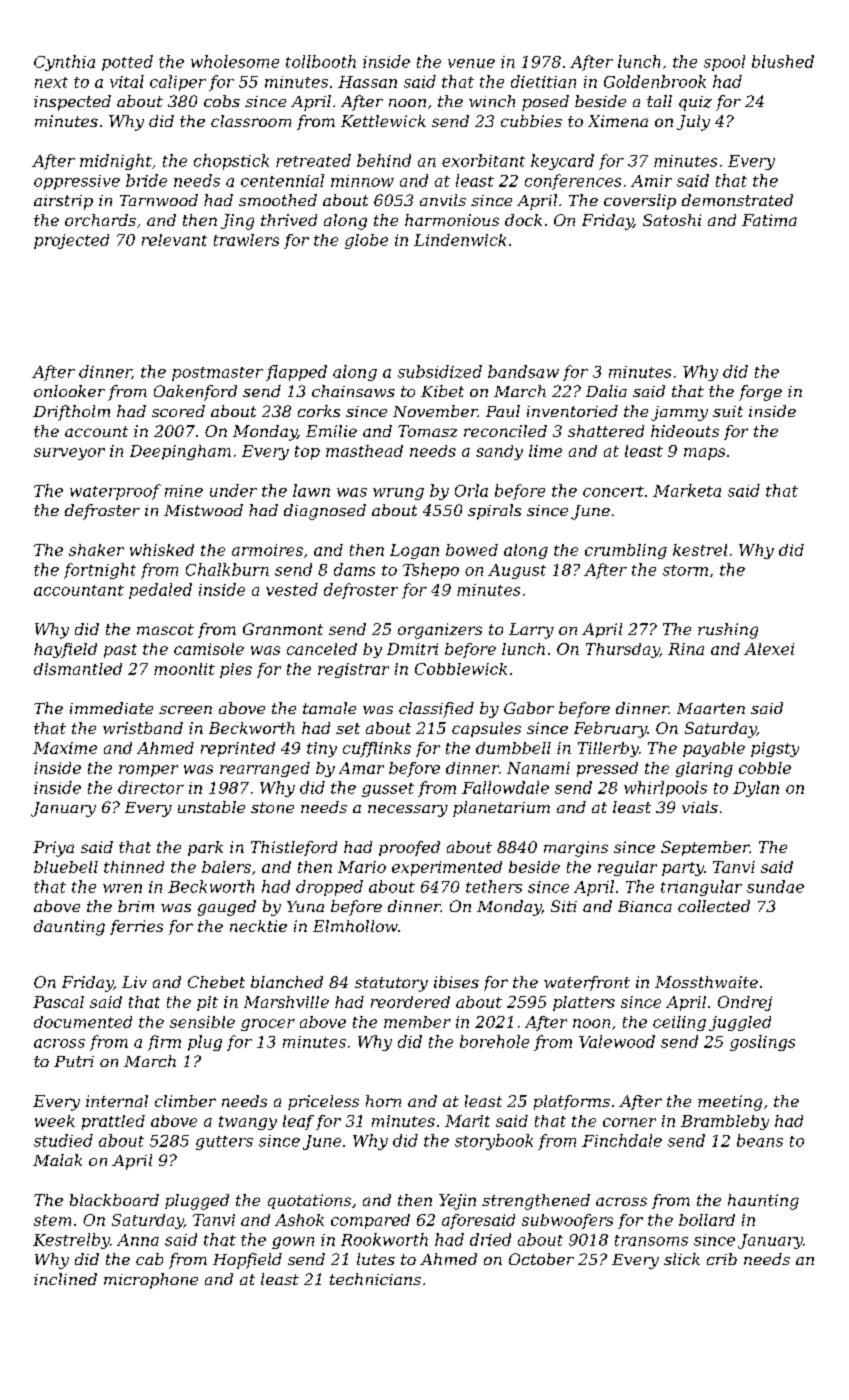 The height and width of the screenshot is (1400, 849). Describe the element at coordinates (354, 569) in the screenshot. I see `dams` at that location.
